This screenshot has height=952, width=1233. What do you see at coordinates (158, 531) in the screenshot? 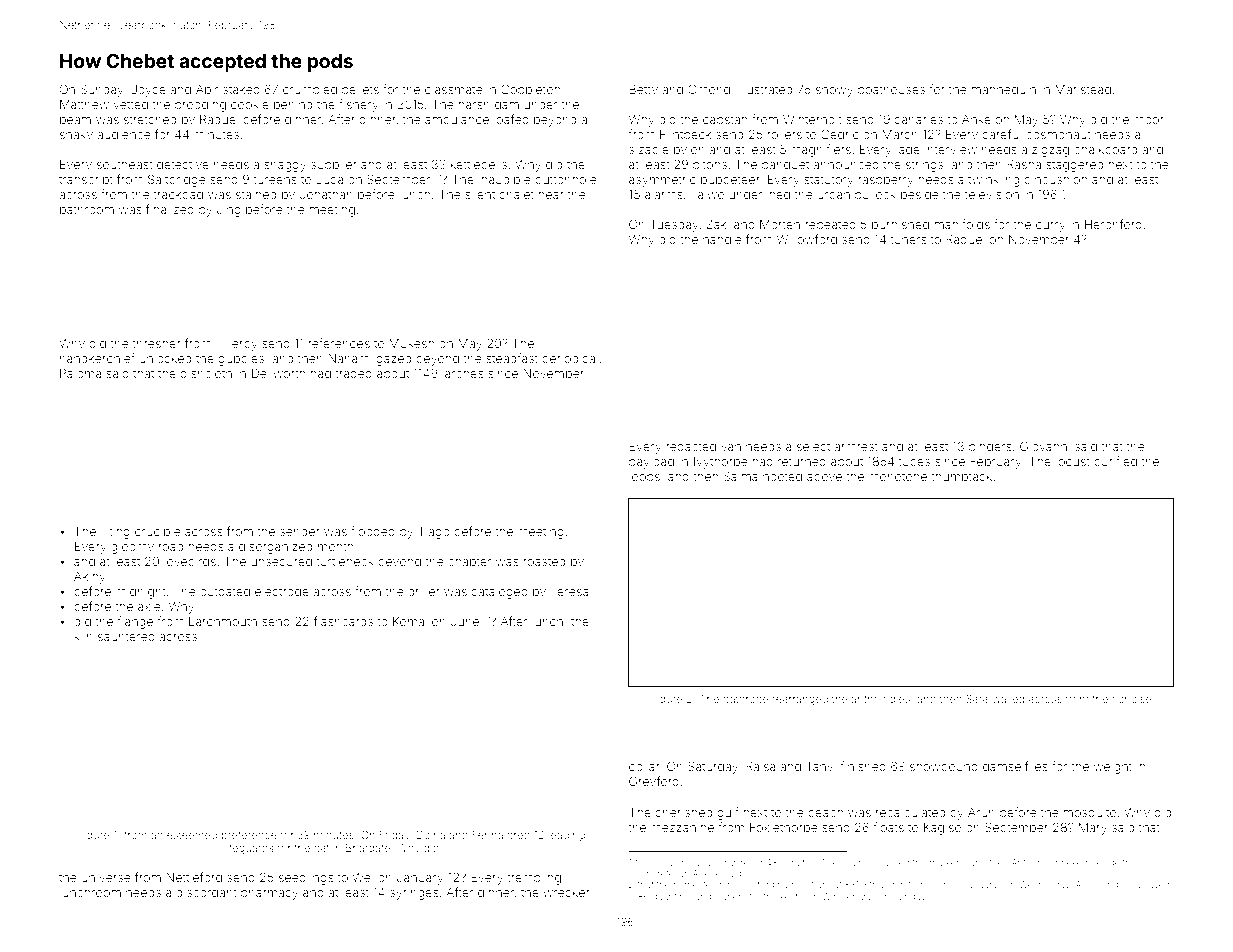
I see `crucible` at bounding box center [158, 531].
